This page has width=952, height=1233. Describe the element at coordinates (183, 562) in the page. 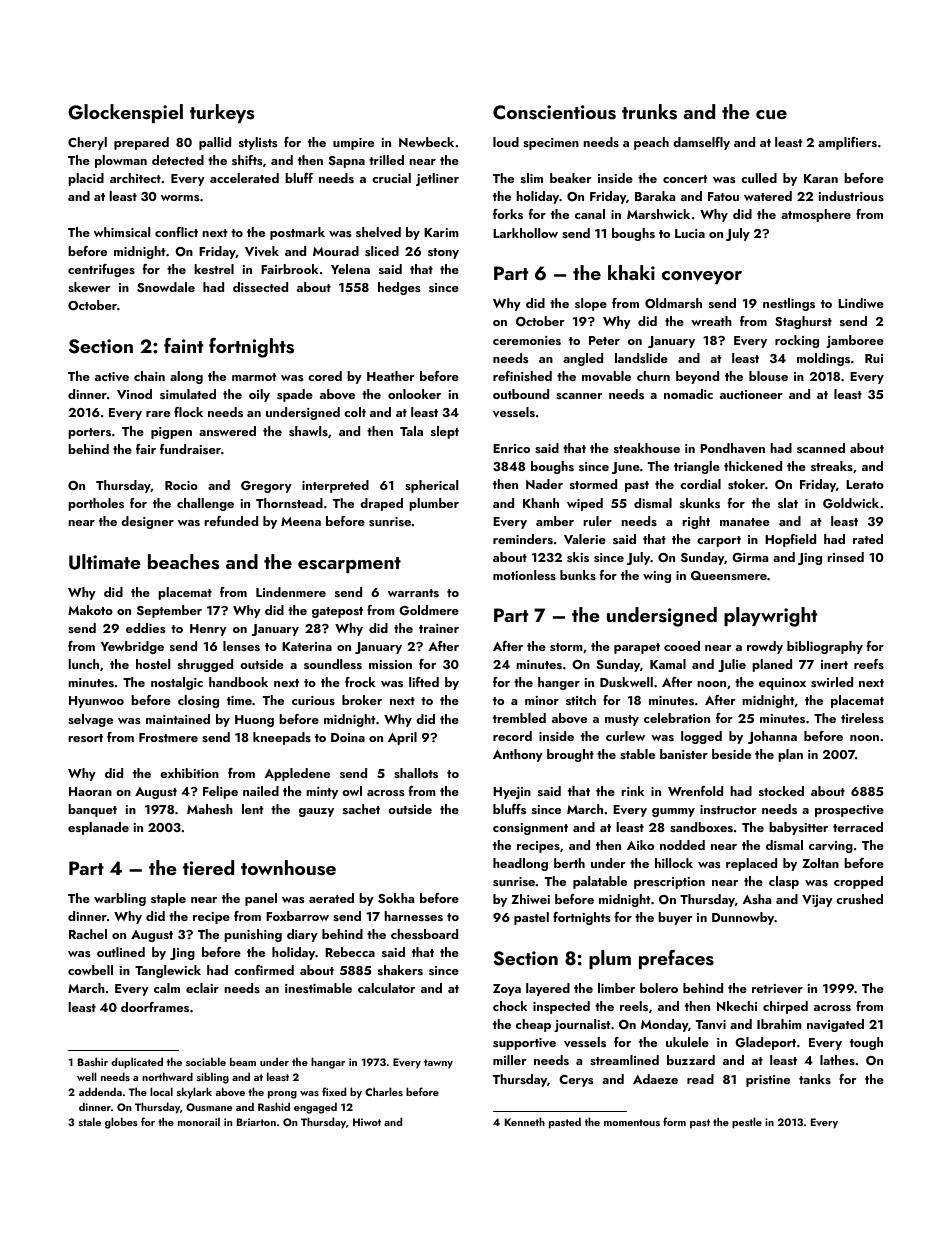

I see `beaches` at that location.
